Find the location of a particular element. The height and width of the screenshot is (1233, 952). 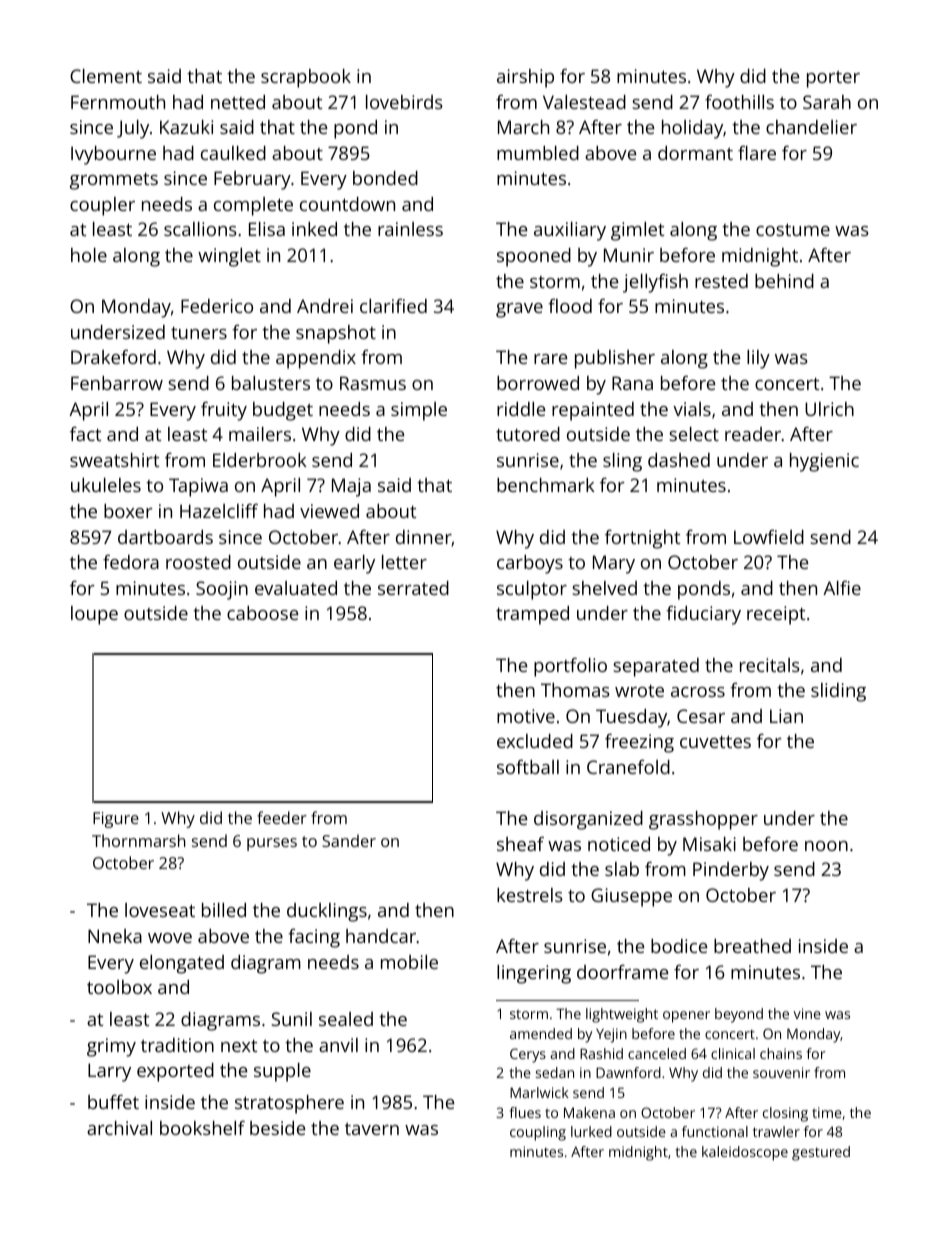

Andrei is located at coordinates (325, 306).
